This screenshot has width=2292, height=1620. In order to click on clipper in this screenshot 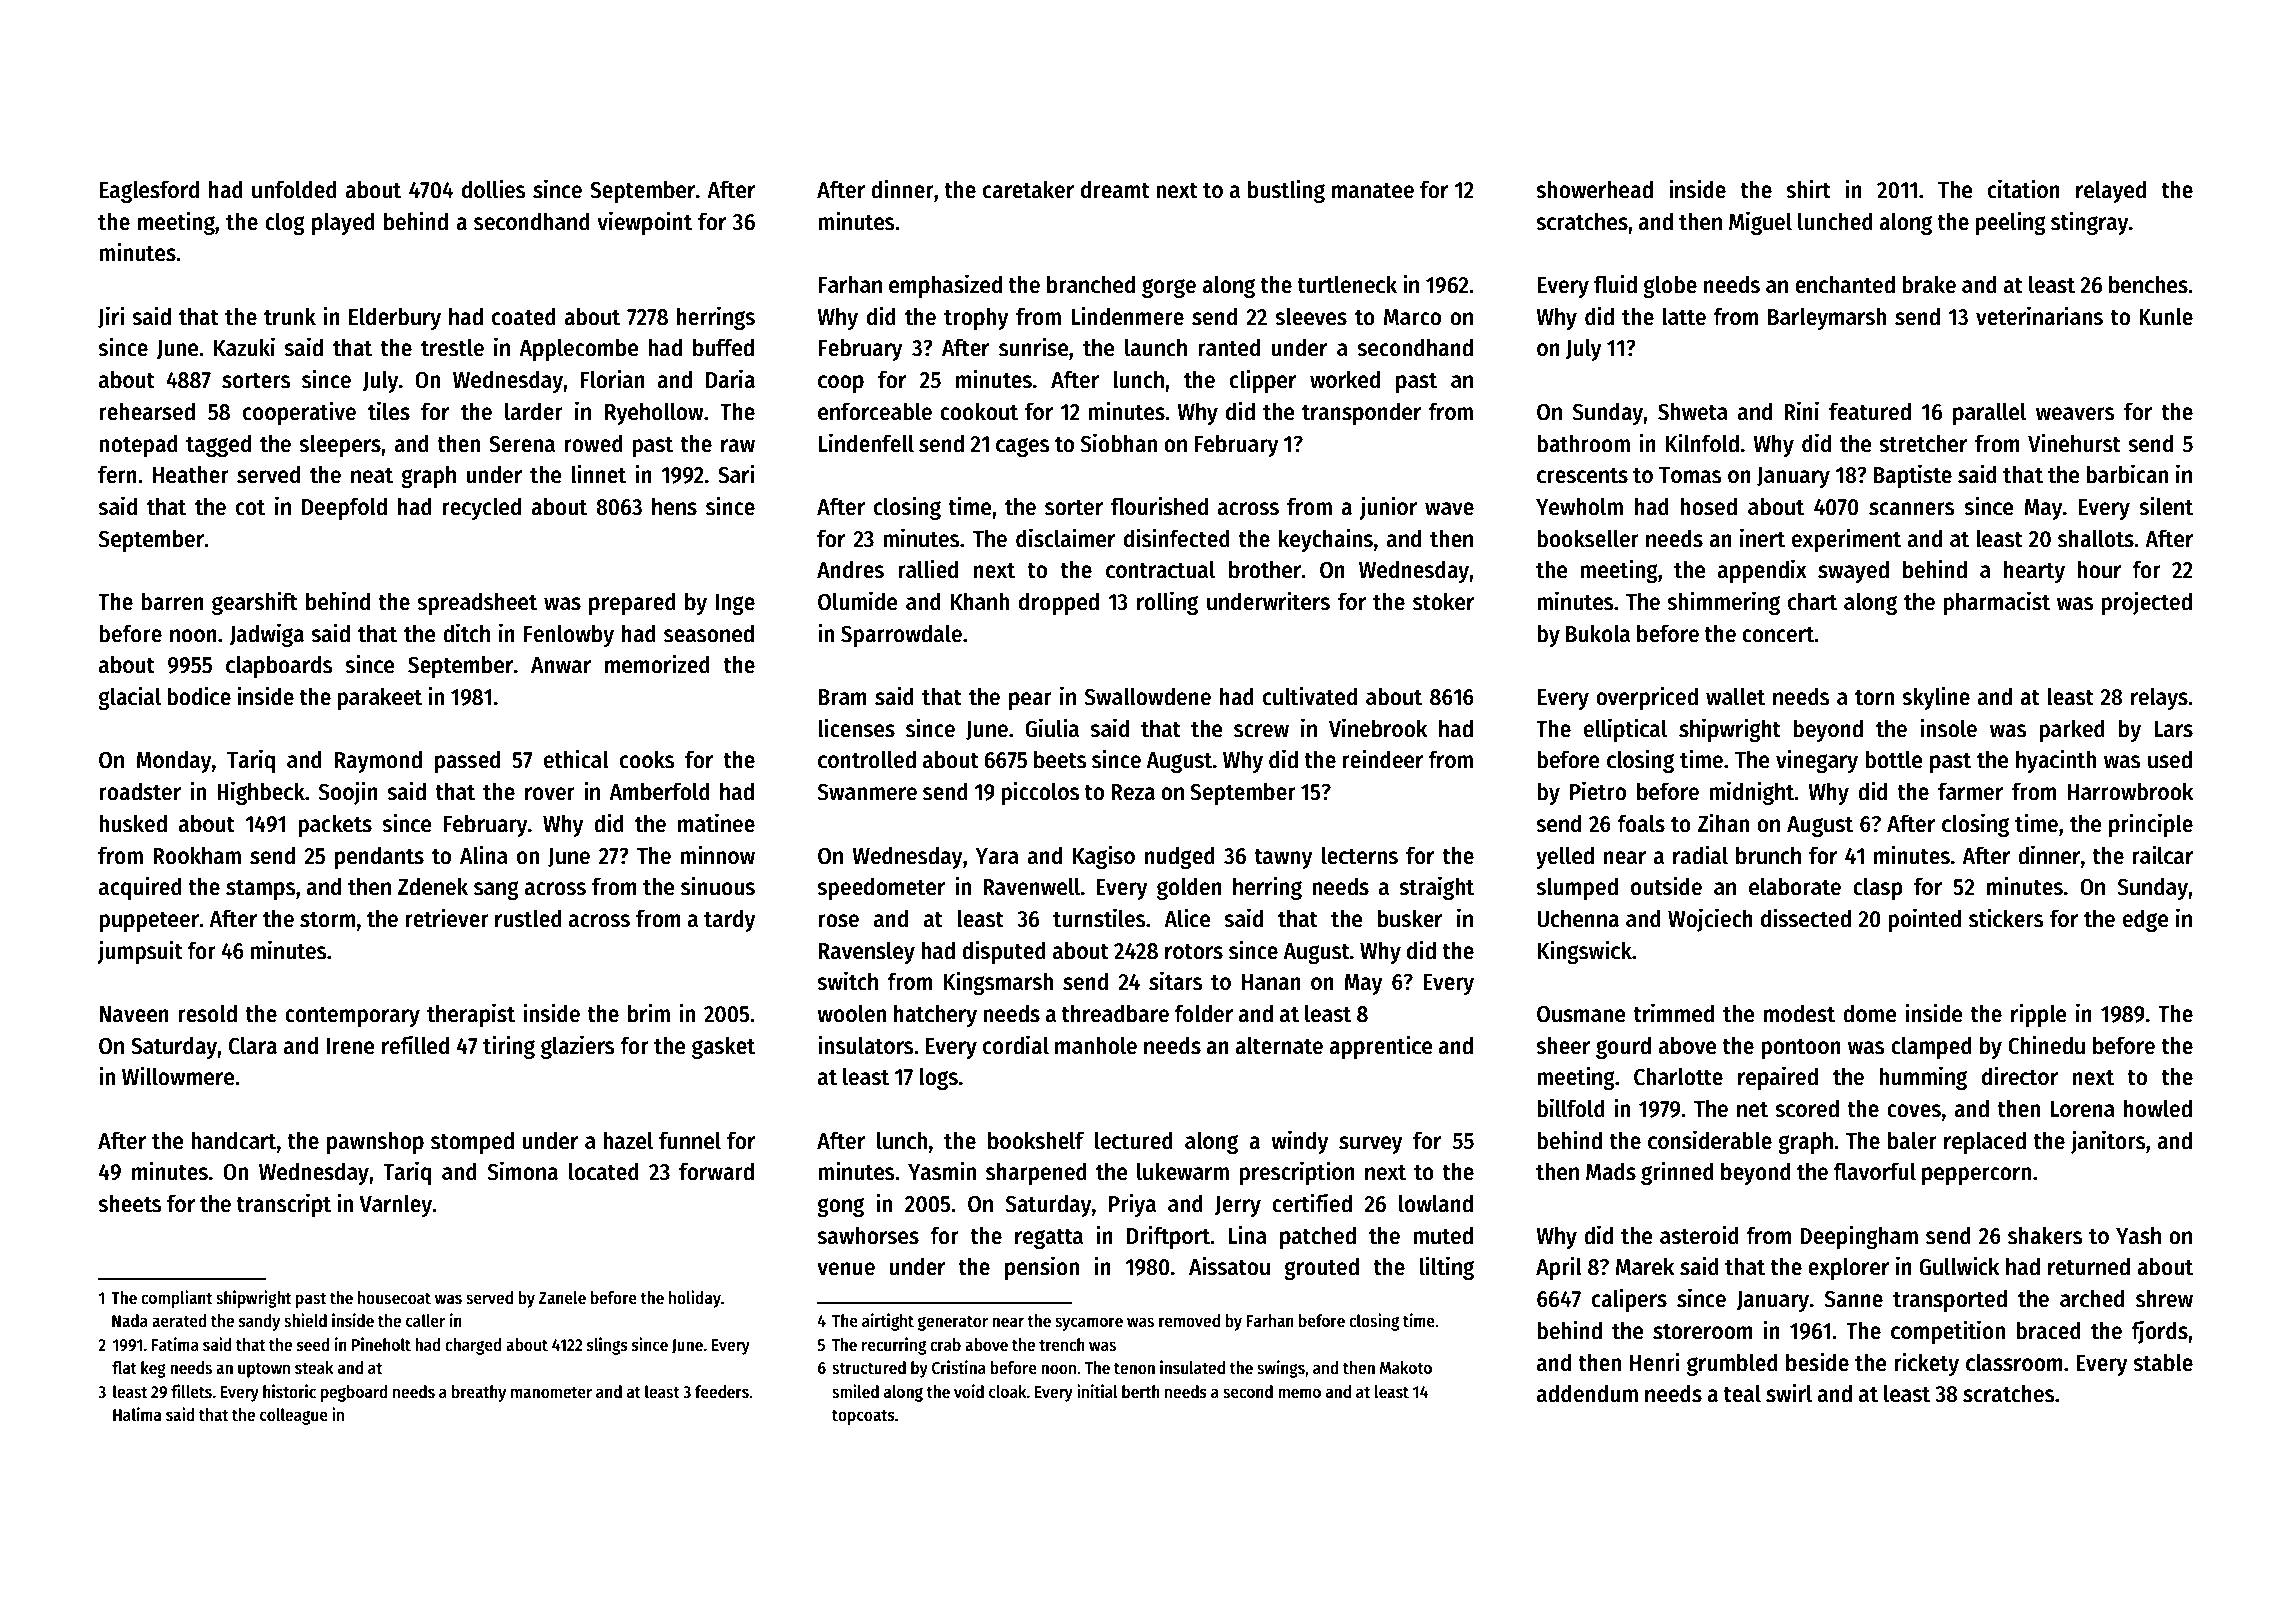, I will do `click(1263, 381)`.
